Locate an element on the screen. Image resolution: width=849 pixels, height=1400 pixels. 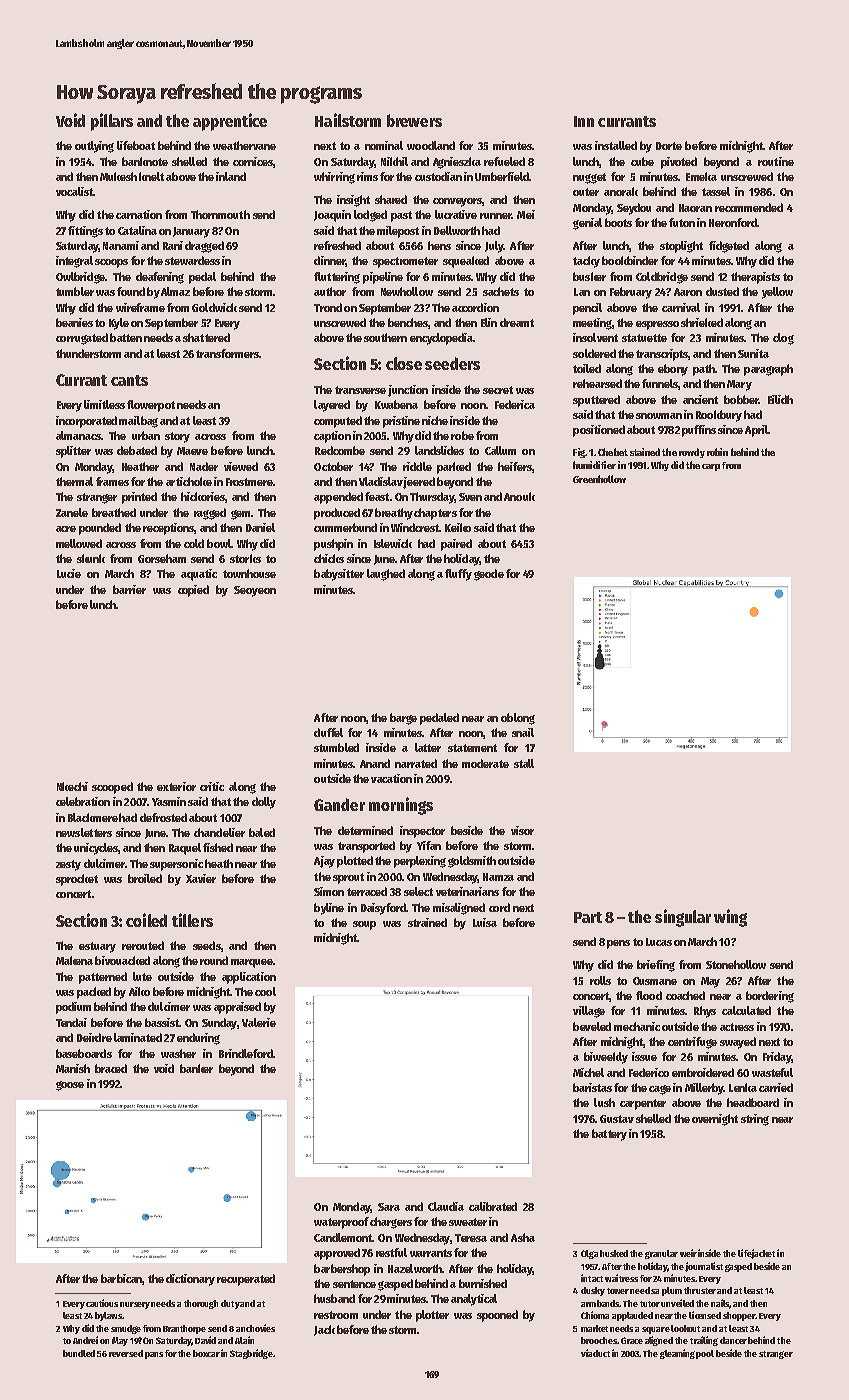
transformers is located at coordinates (227, 353).
